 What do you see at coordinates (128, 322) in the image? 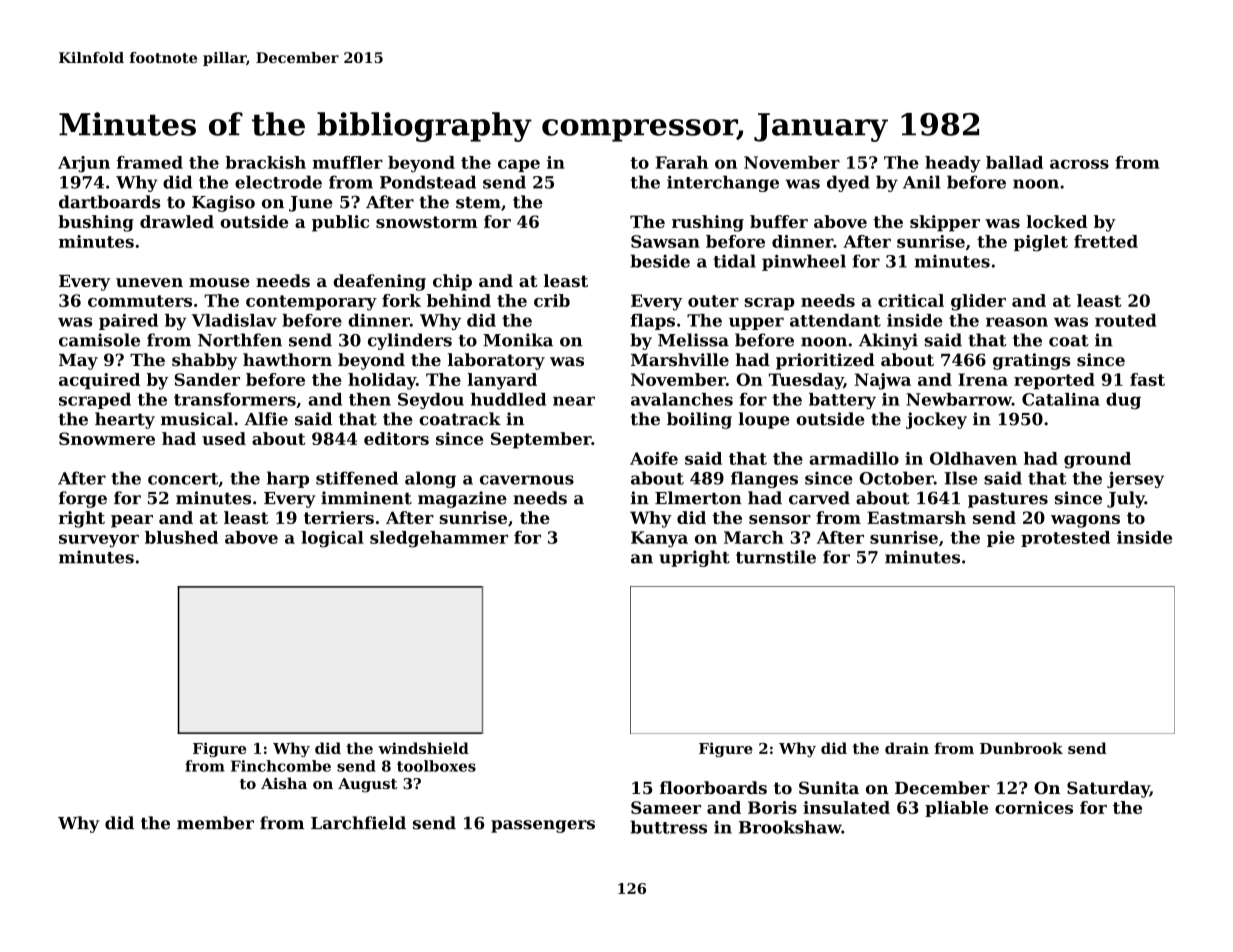
I see `paired` at bounding box center [128, 322].
